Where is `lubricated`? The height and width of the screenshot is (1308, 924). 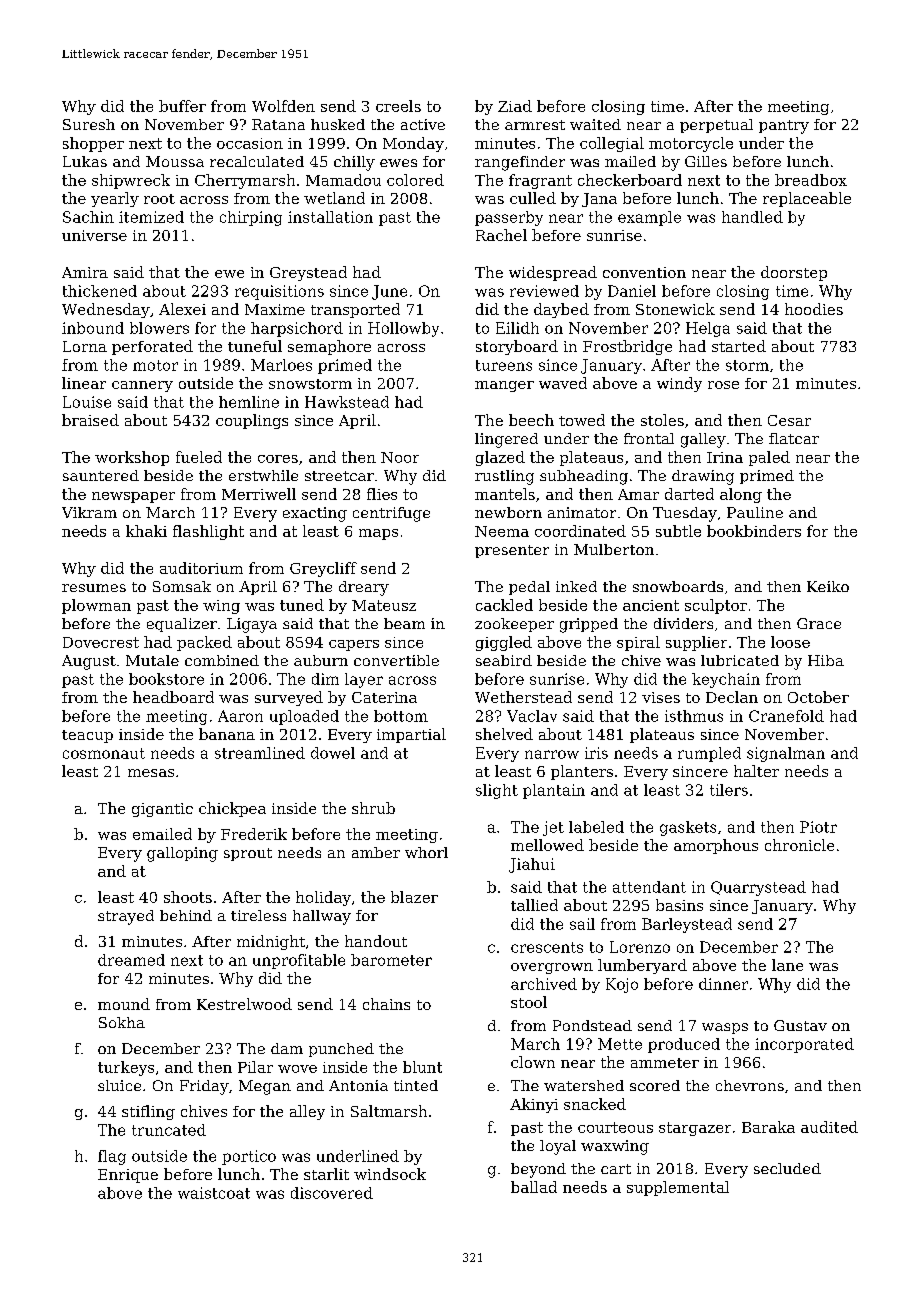 lubricated is located at coordinates (740, 660).
